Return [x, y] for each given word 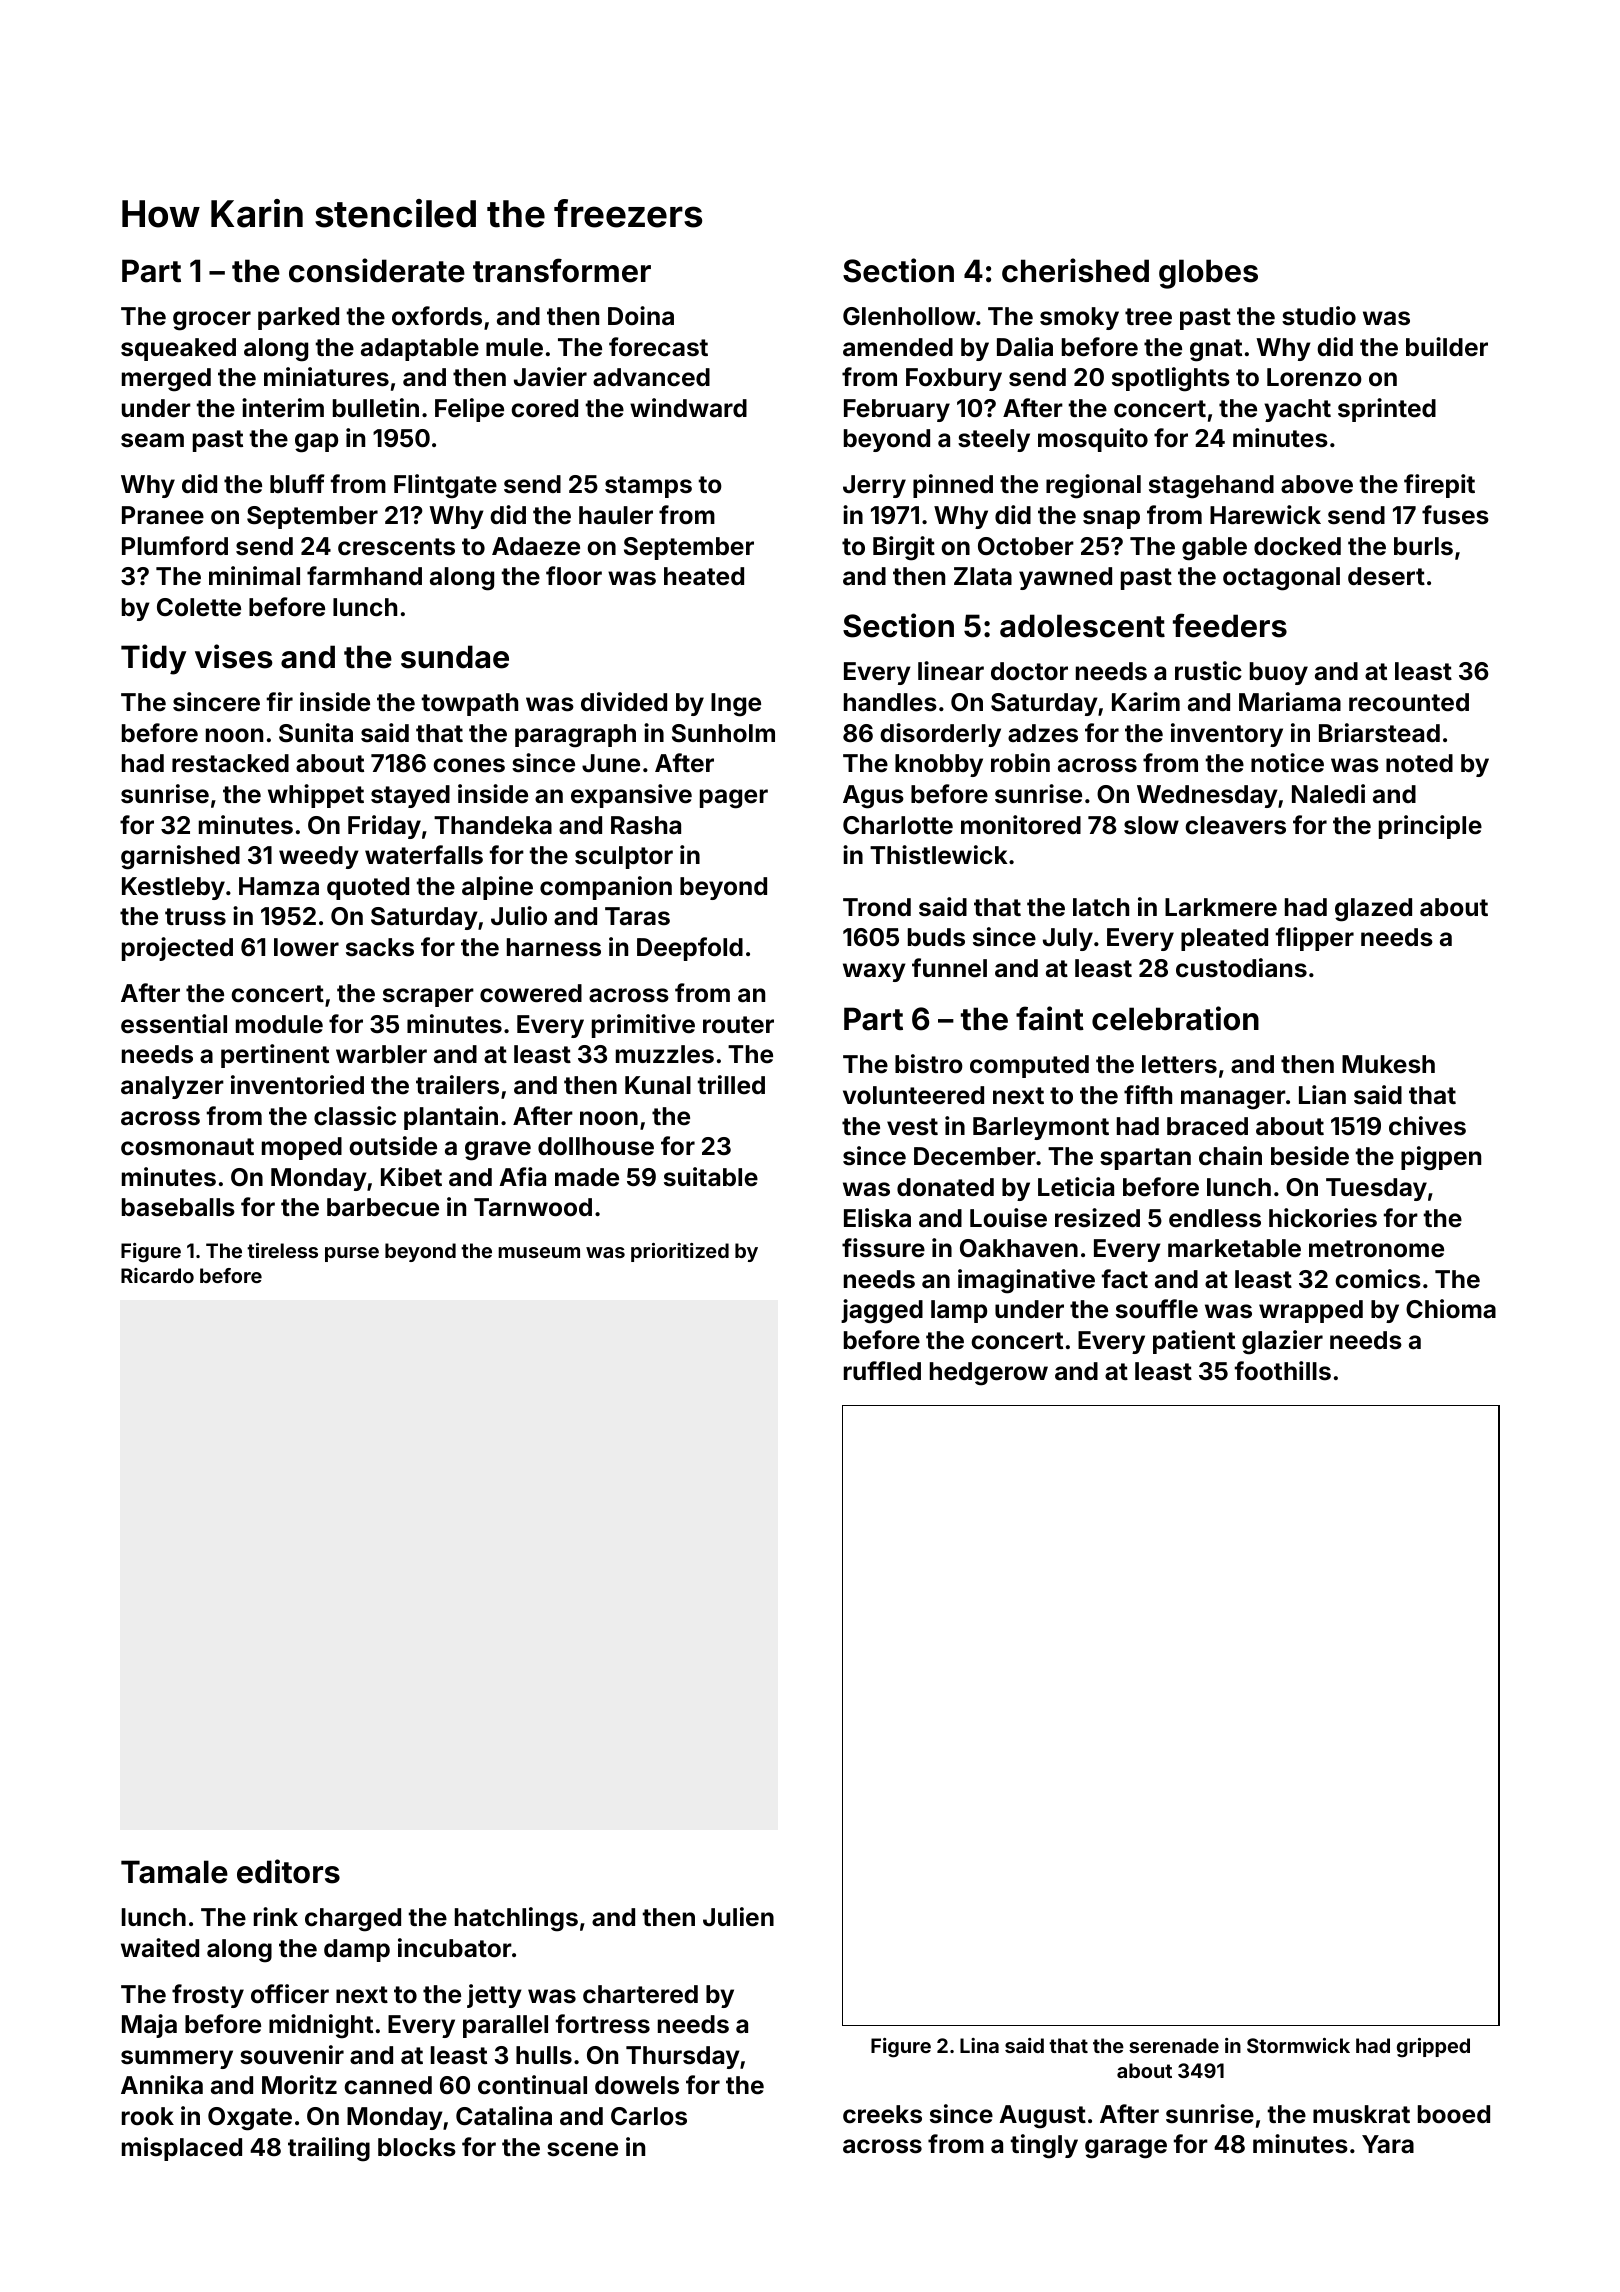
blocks [417, 2147]
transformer [562, 270]
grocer [212, 321]
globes [1208, 274]
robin [1020, 763]
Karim [1146, 702]
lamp [959, 1311]
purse [352, 1254]
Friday [384, 827]
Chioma [1451, 1308]
